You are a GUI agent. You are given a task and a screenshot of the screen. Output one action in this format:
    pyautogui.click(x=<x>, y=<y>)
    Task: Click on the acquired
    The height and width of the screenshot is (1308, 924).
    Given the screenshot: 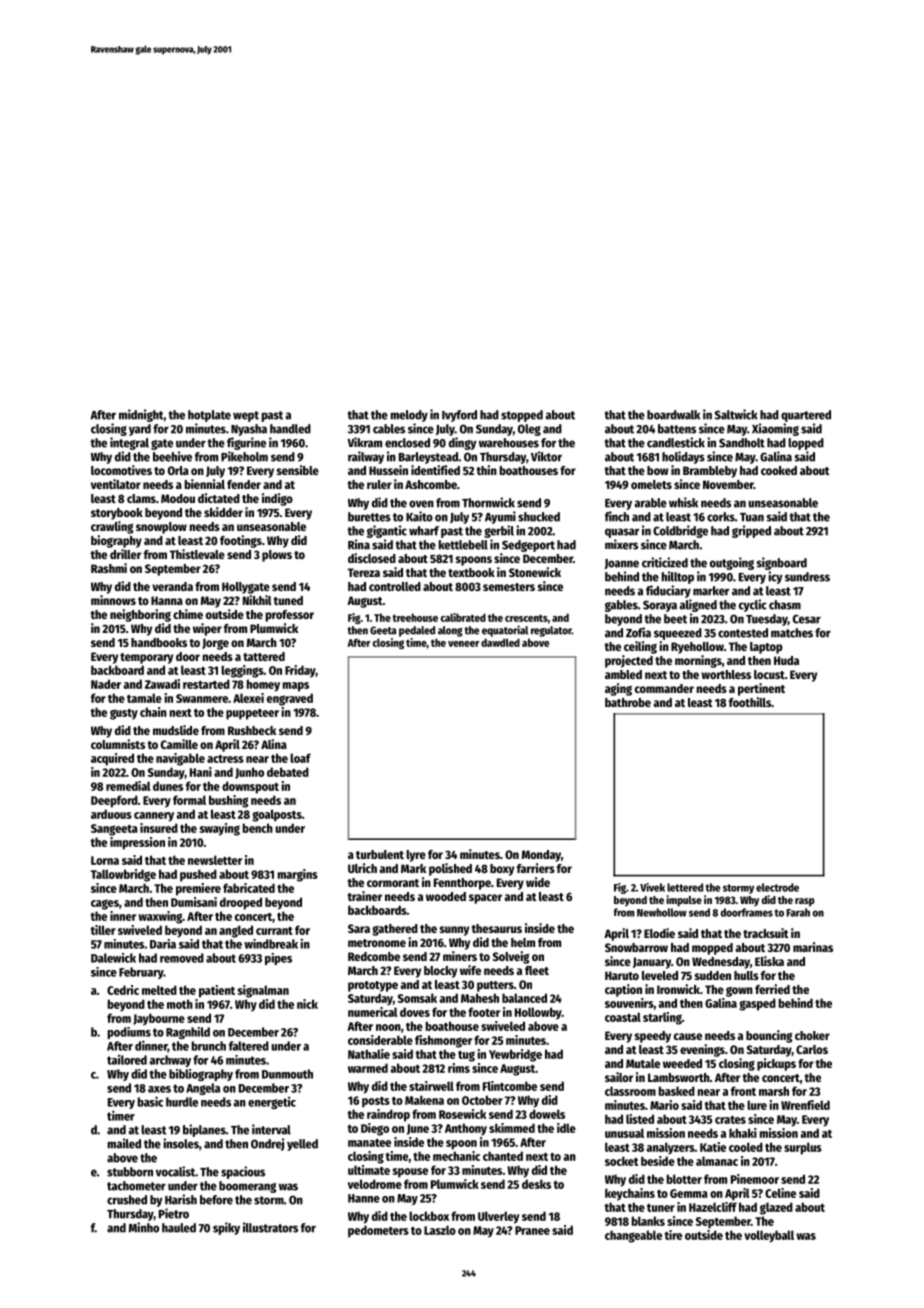 What is the action you would take?
    pyautogui.click(x=112, y=759)
